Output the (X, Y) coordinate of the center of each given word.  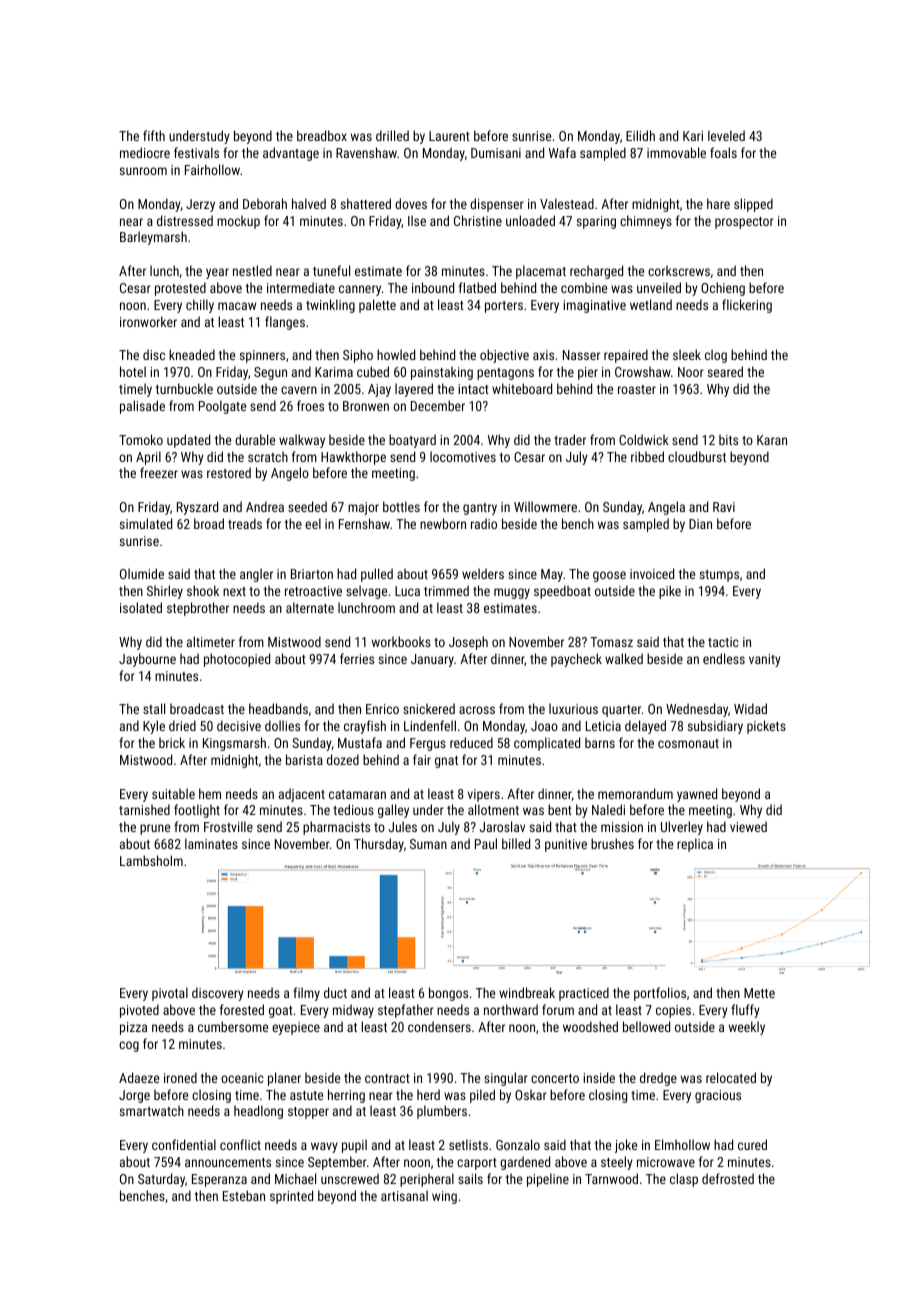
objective (504, 356)
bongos (448, 994)
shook (203, 590)
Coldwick (644, 439)
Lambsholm (151, 860)
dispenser (497, 205)
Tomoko (141, 439)
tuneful (331, 270)
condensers (439, 1026)
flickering (747, 306)
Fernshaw (364, 523)
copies (673, 1011)
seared (725, 371)
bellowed (646, 1026)
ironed (180, 1077)
